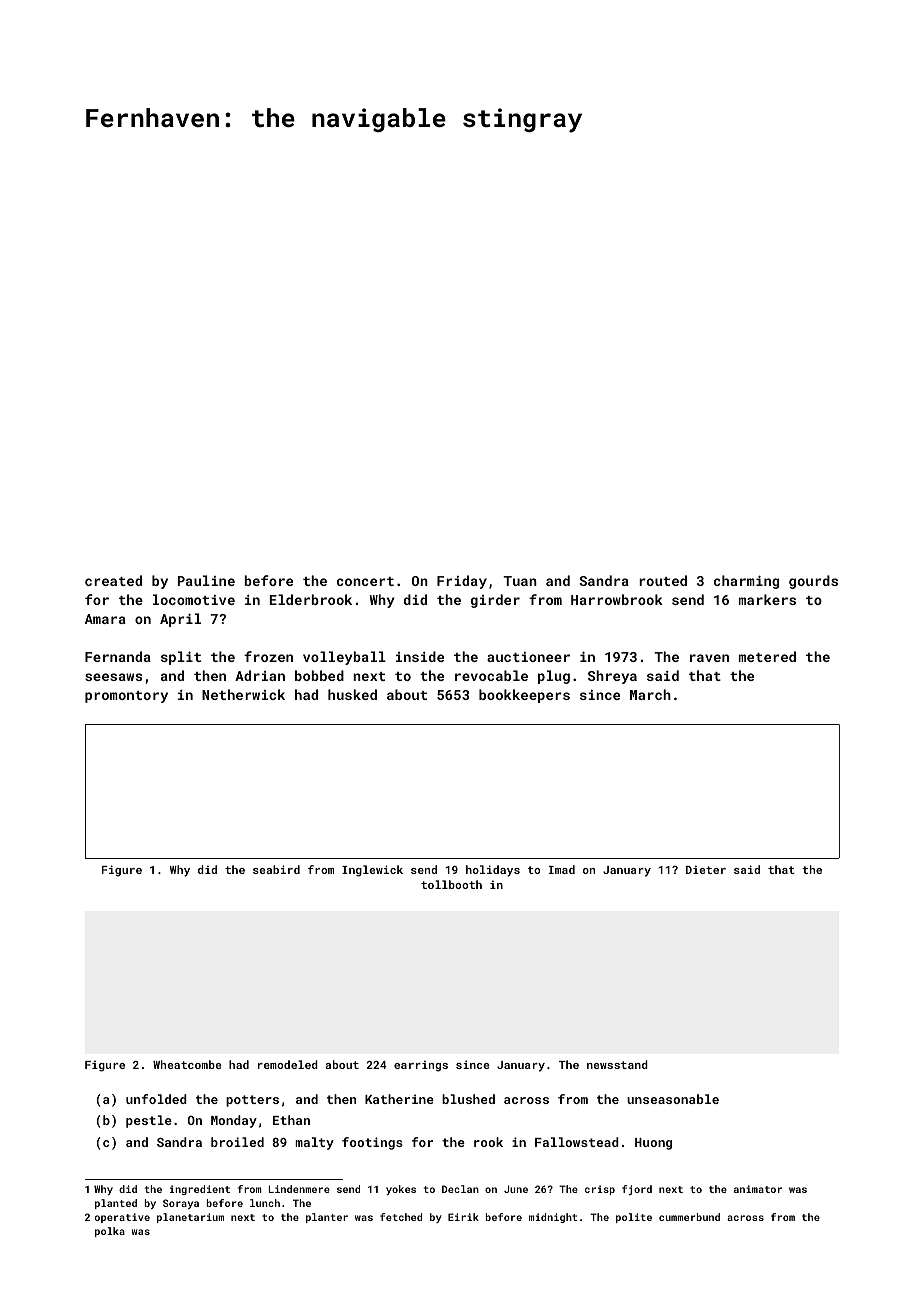  What do you see at coordinates (553, 1218) in the screenshot?
I see `midnight` at bounding box center [553, 1218].
